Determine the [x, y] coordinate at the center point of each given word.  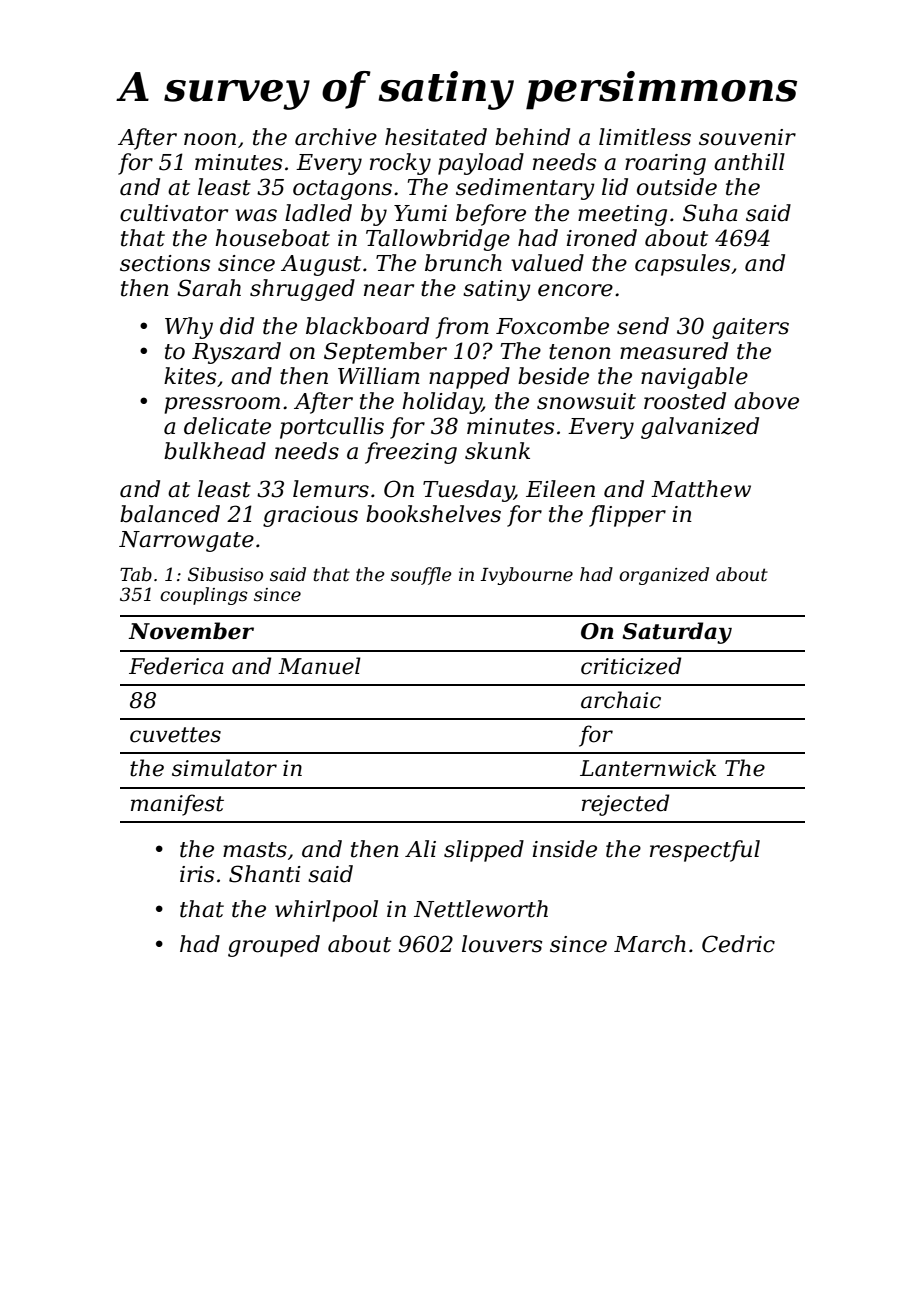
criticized [631, 666]
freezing [411, 453]
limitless [645, 137]
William [379, 376]
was [256, 215]
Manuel [319, 666]
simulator [224, 768]
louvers [502, 944]
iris [197, 874]
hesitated [436, 137]
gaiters [750, 328]
